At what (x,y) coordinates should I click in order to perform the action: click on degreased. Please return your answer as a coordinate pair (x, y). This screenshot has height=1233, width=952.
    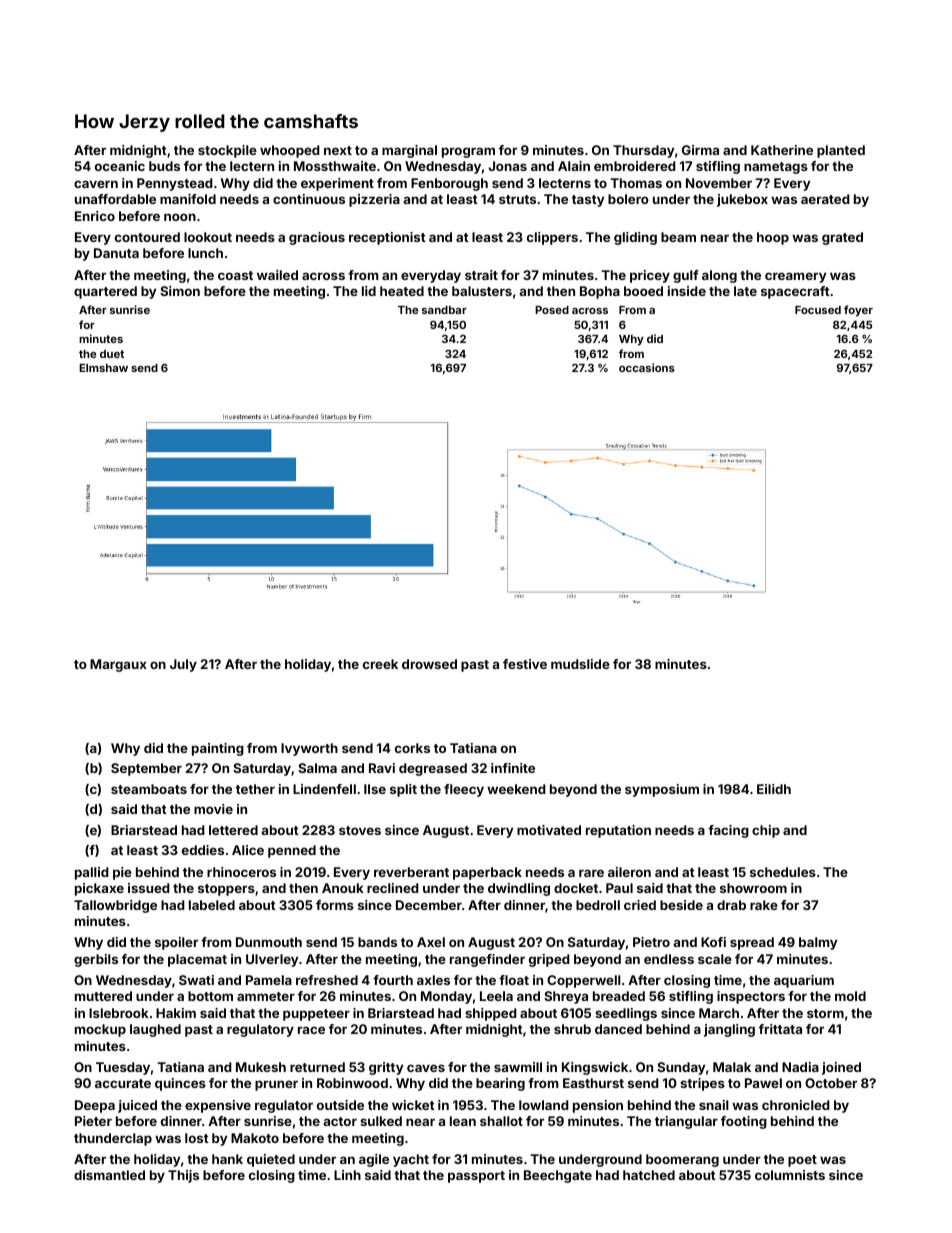
    Looking at the image, I should click on (433, 769).
